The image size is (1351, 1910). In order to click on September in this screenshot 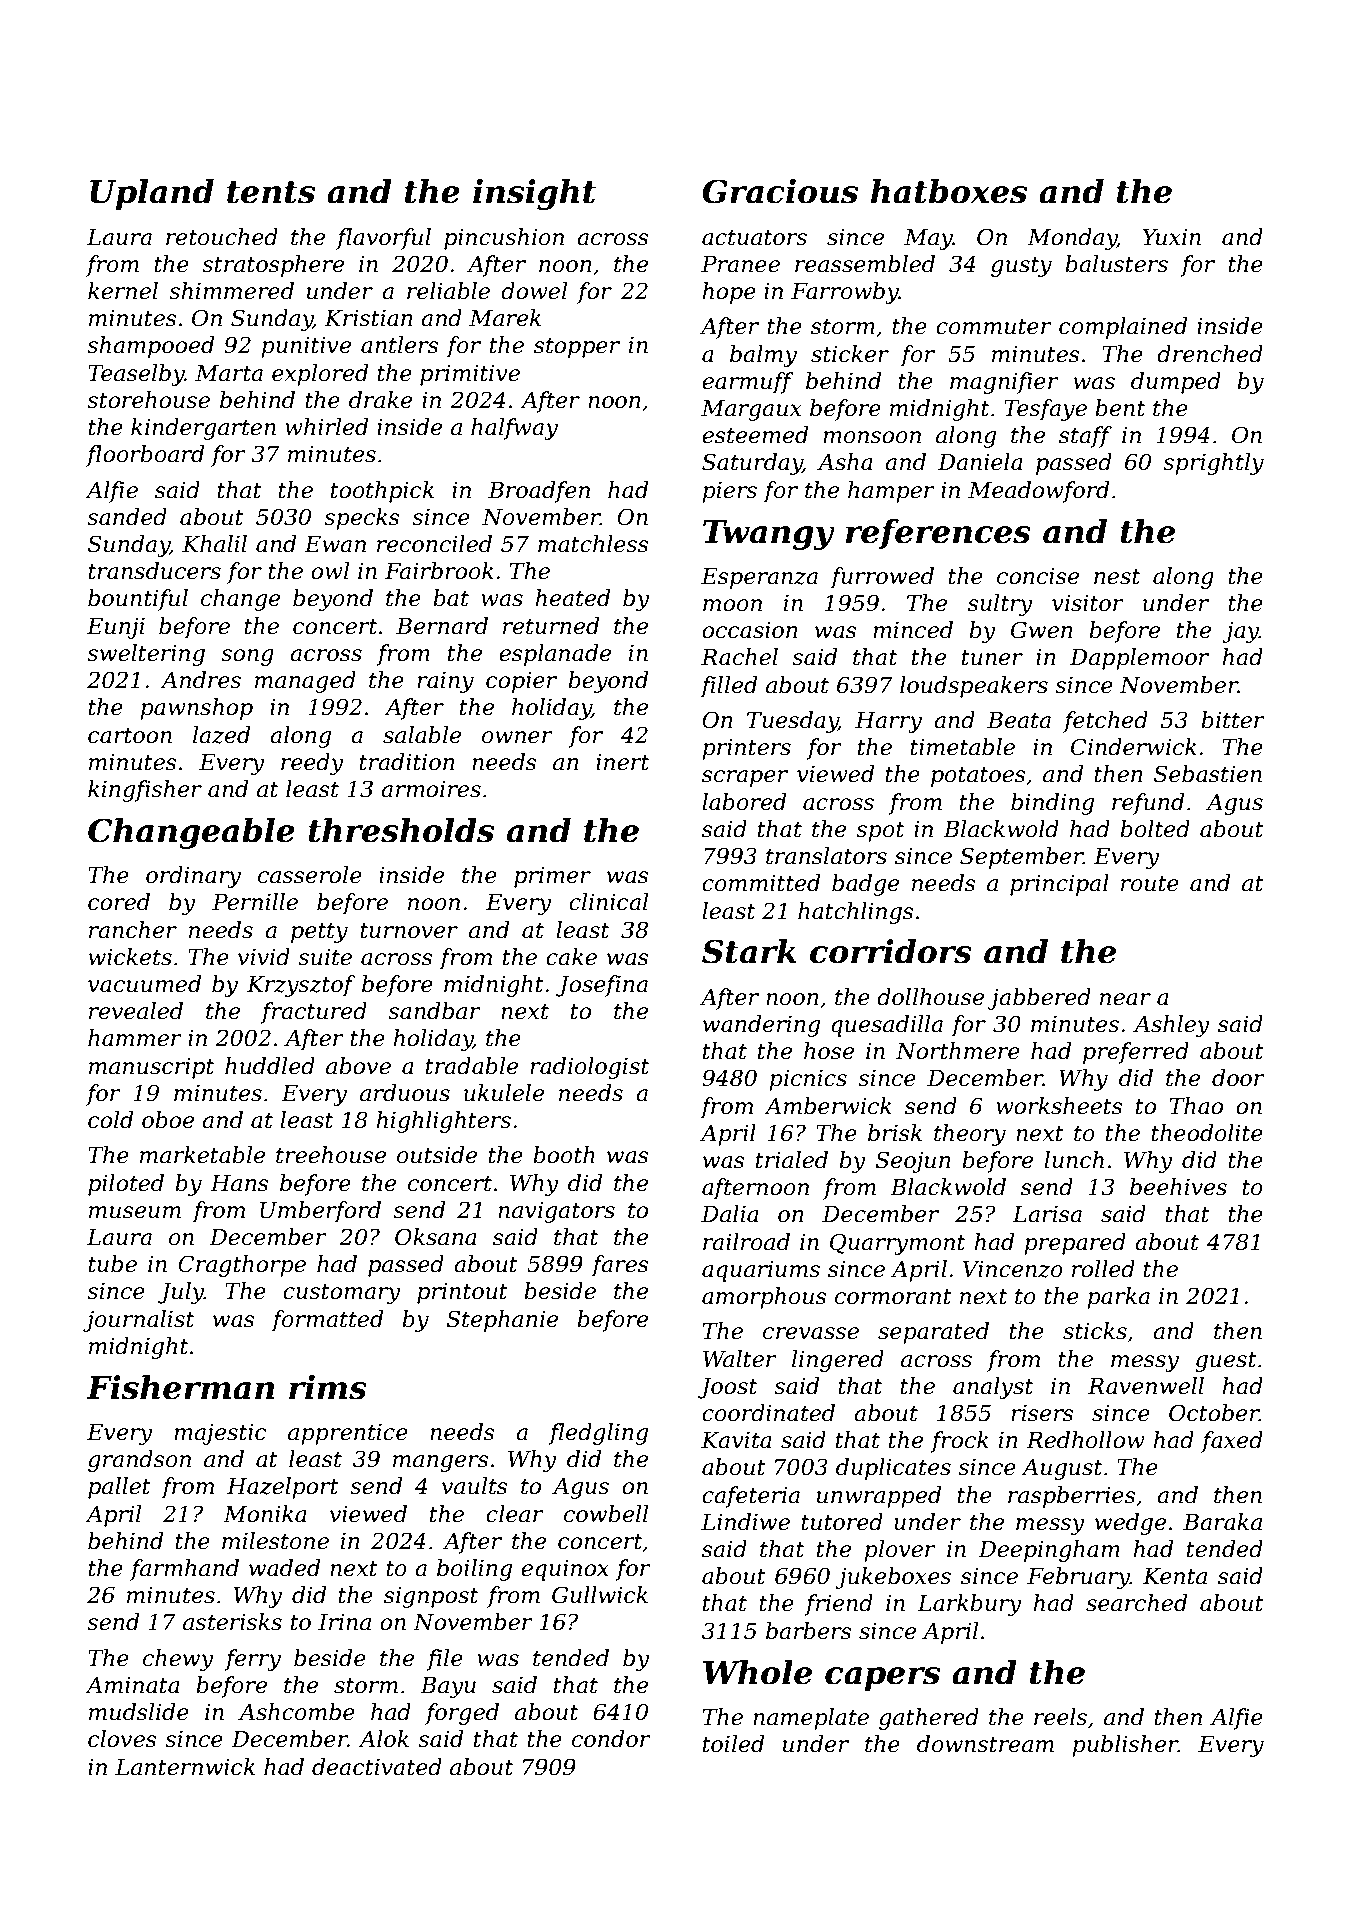, I will do `click(1021, 858)`.
